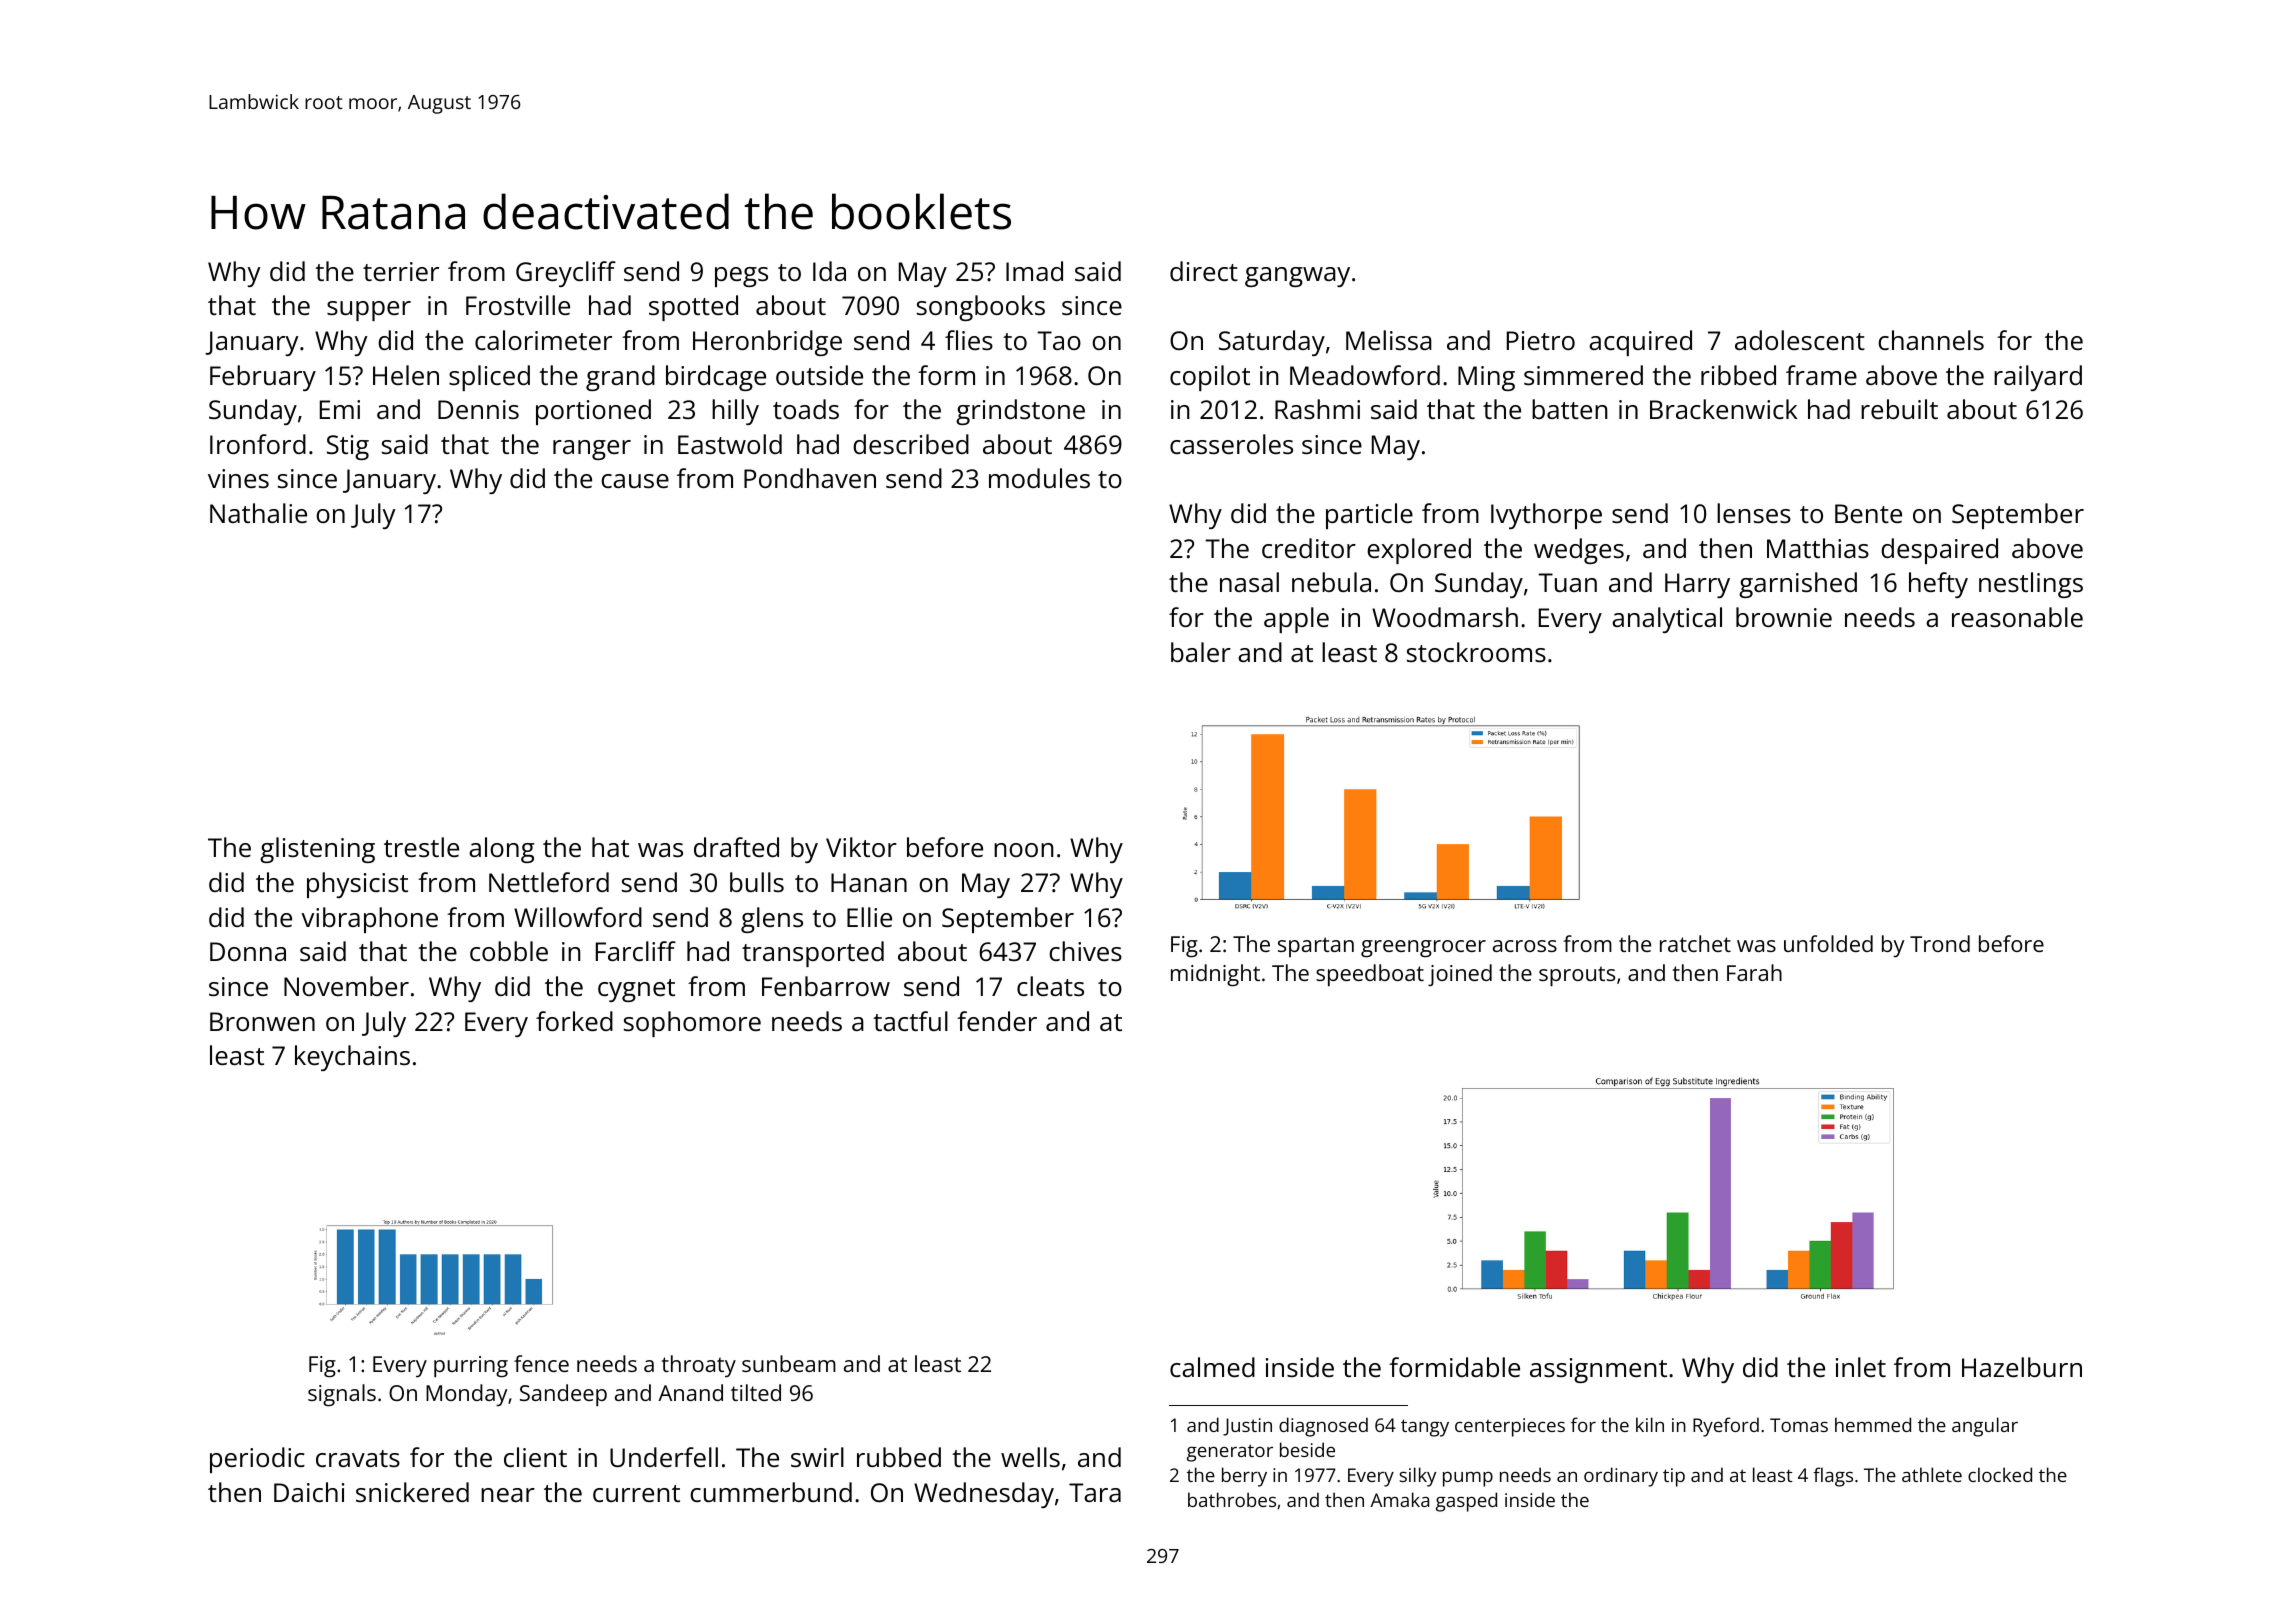  I want to click on Trond, so click(1940, 943).
